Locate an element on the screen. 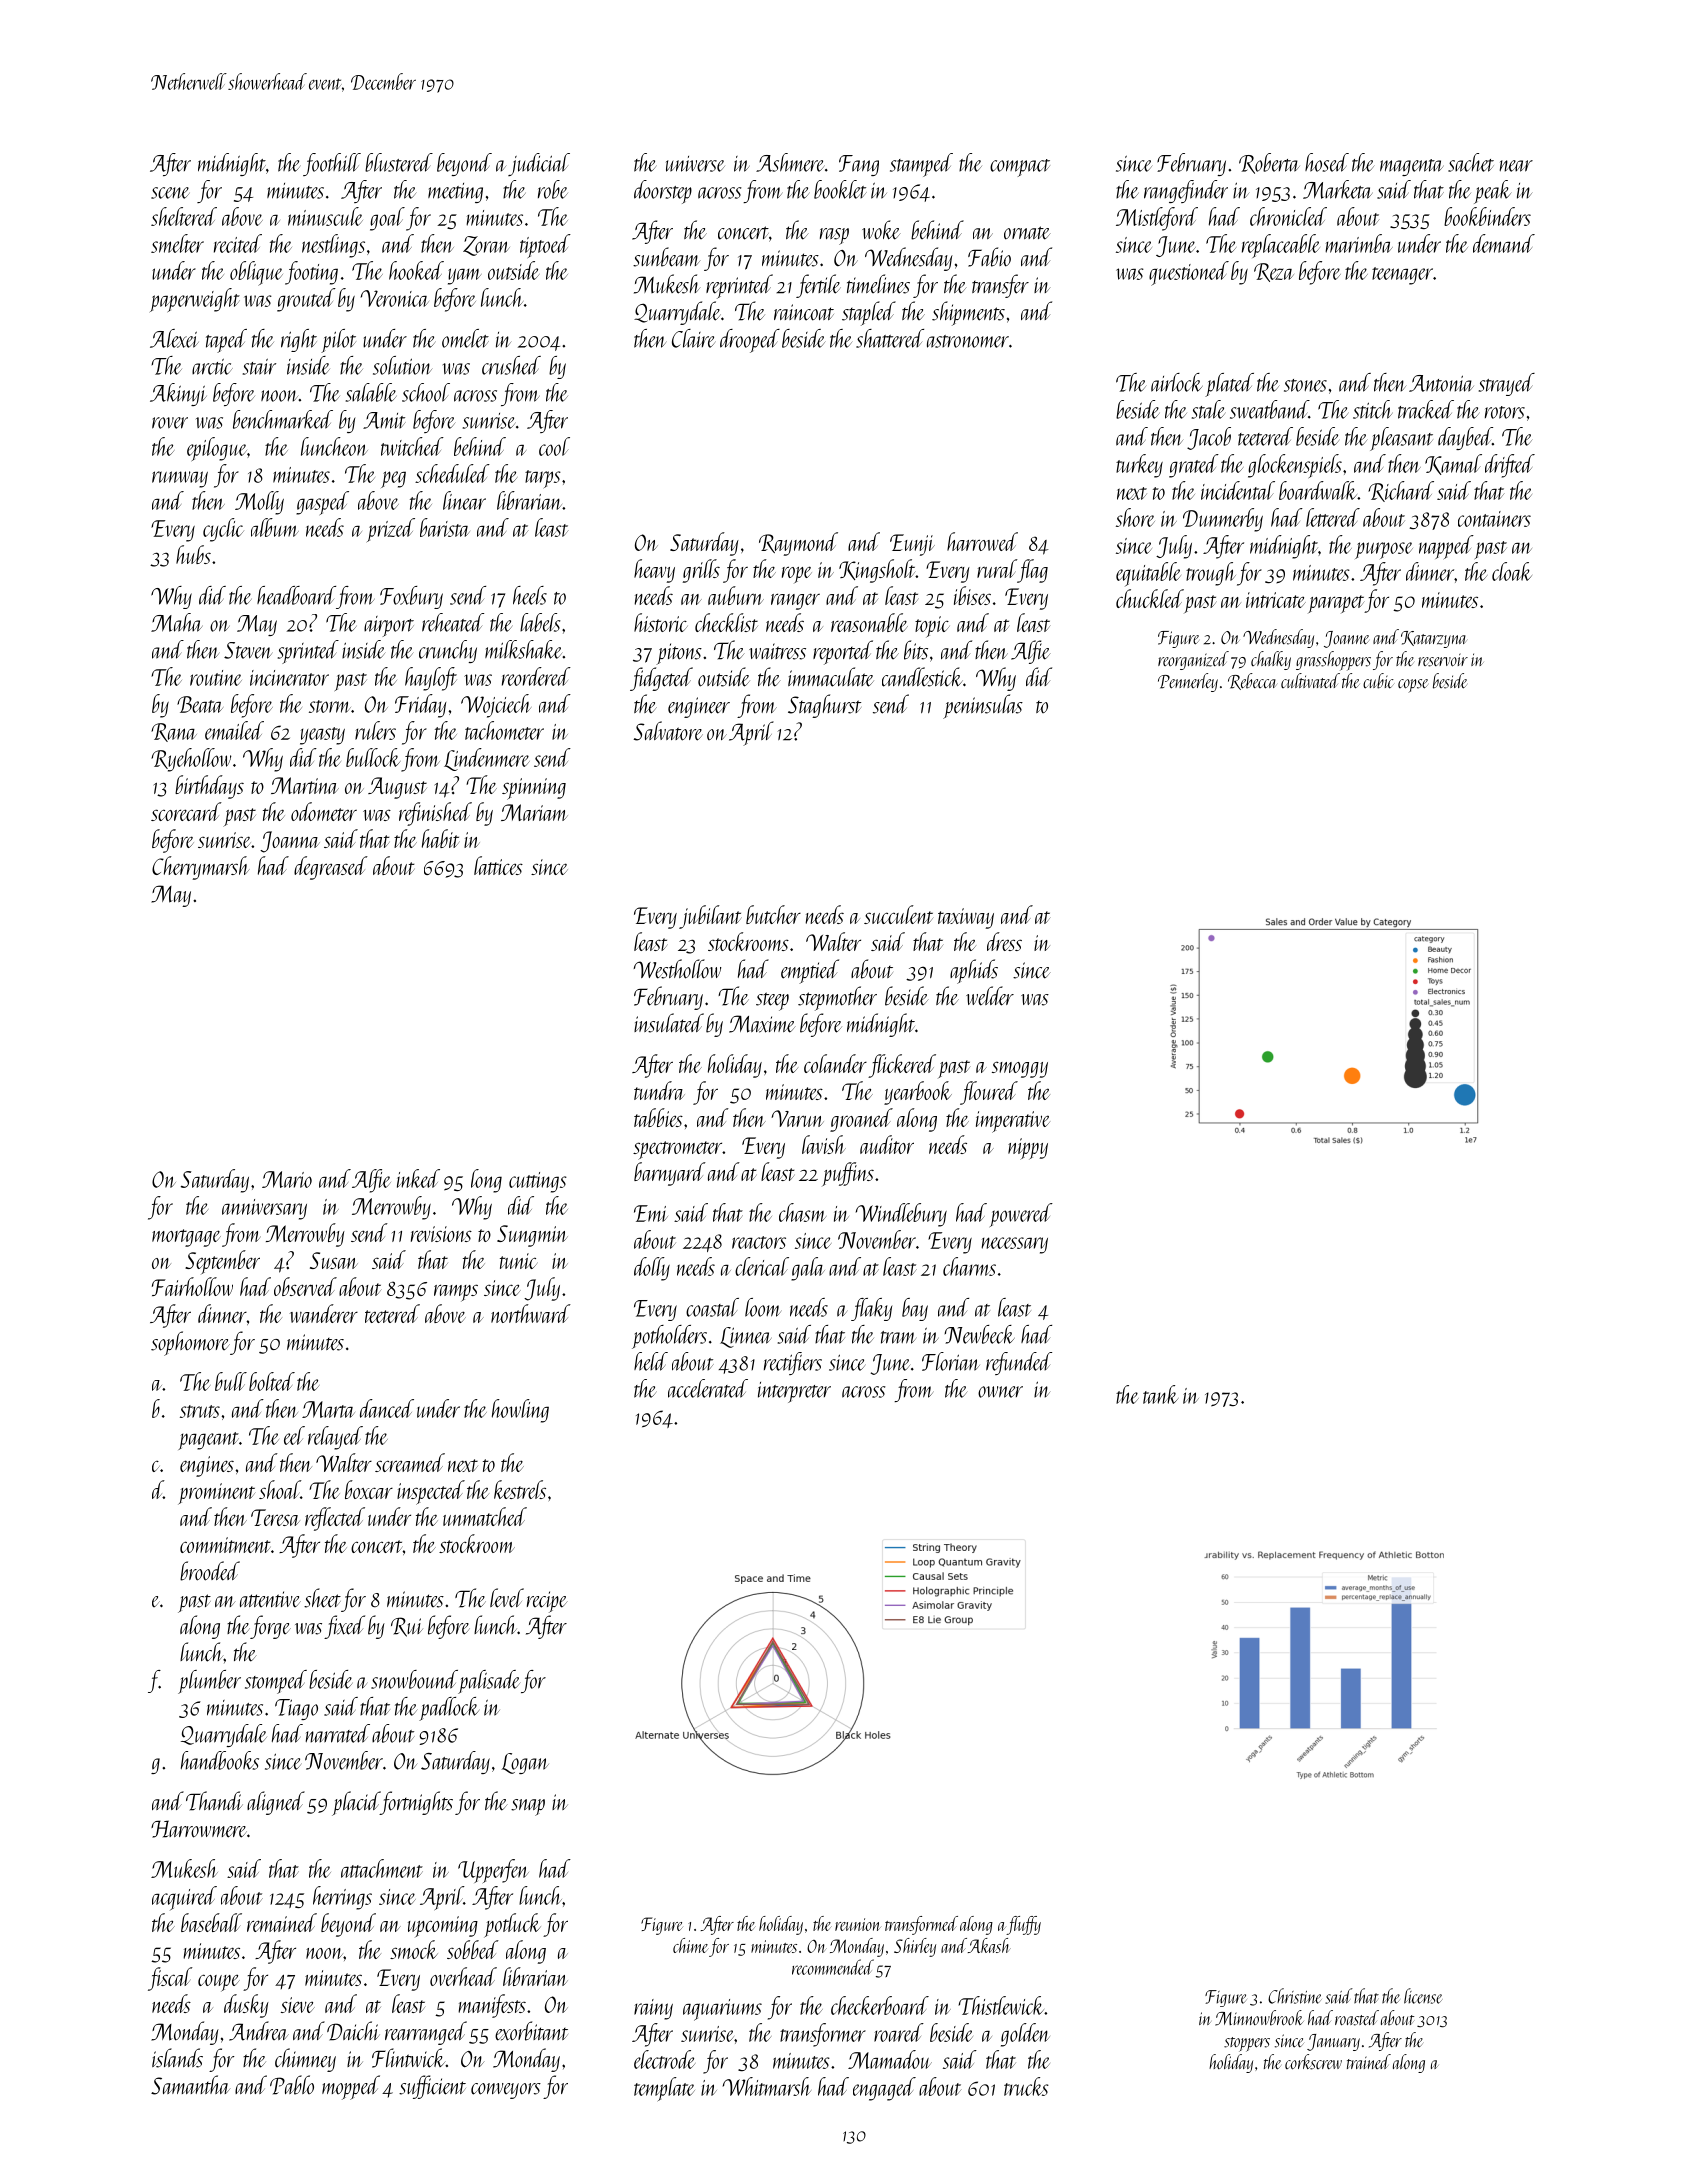  Staghurst is located at coordinates (824, 706).
